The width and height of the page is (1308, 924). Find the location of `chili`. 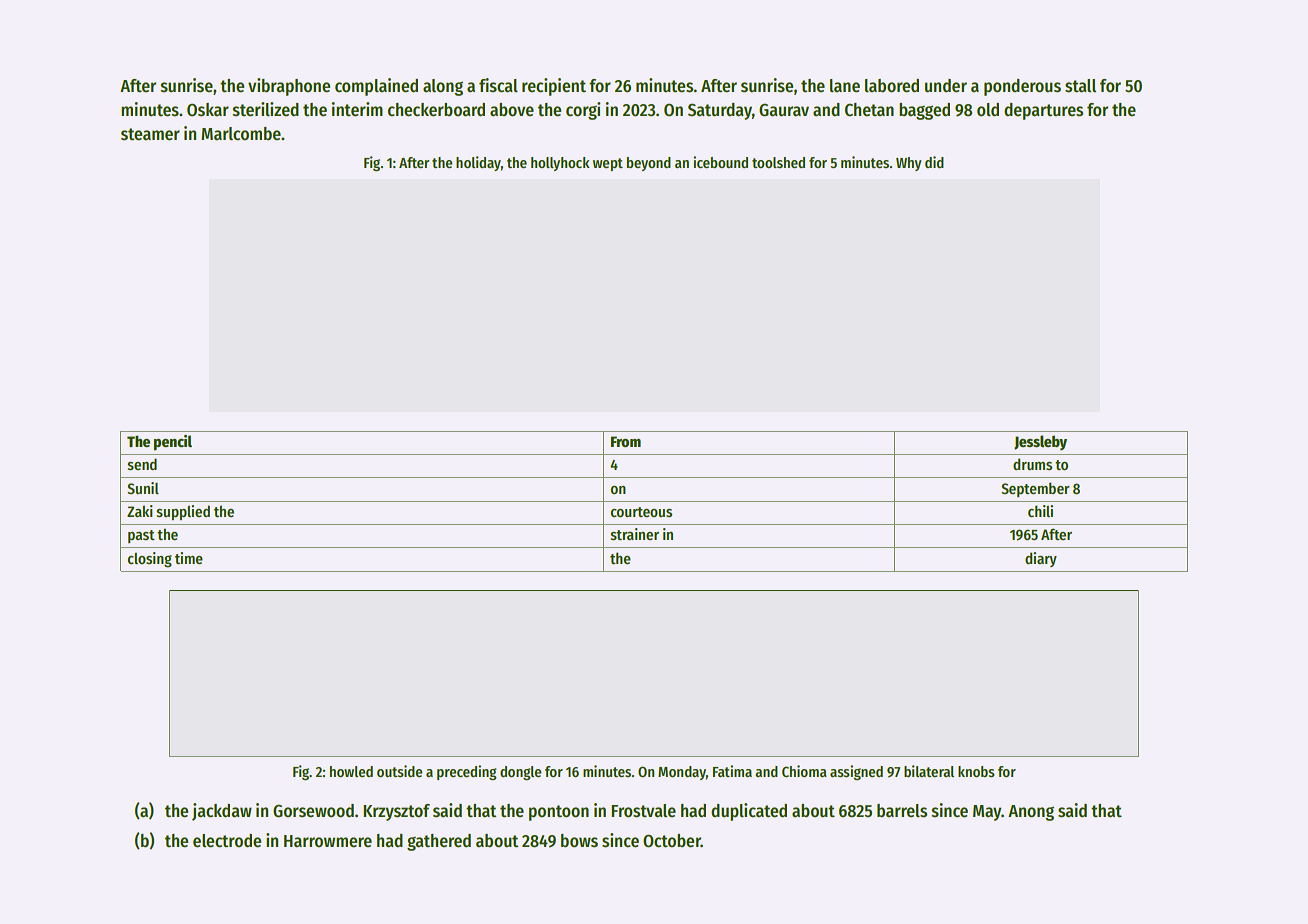

chili is located at coordinates (1040, 511).
